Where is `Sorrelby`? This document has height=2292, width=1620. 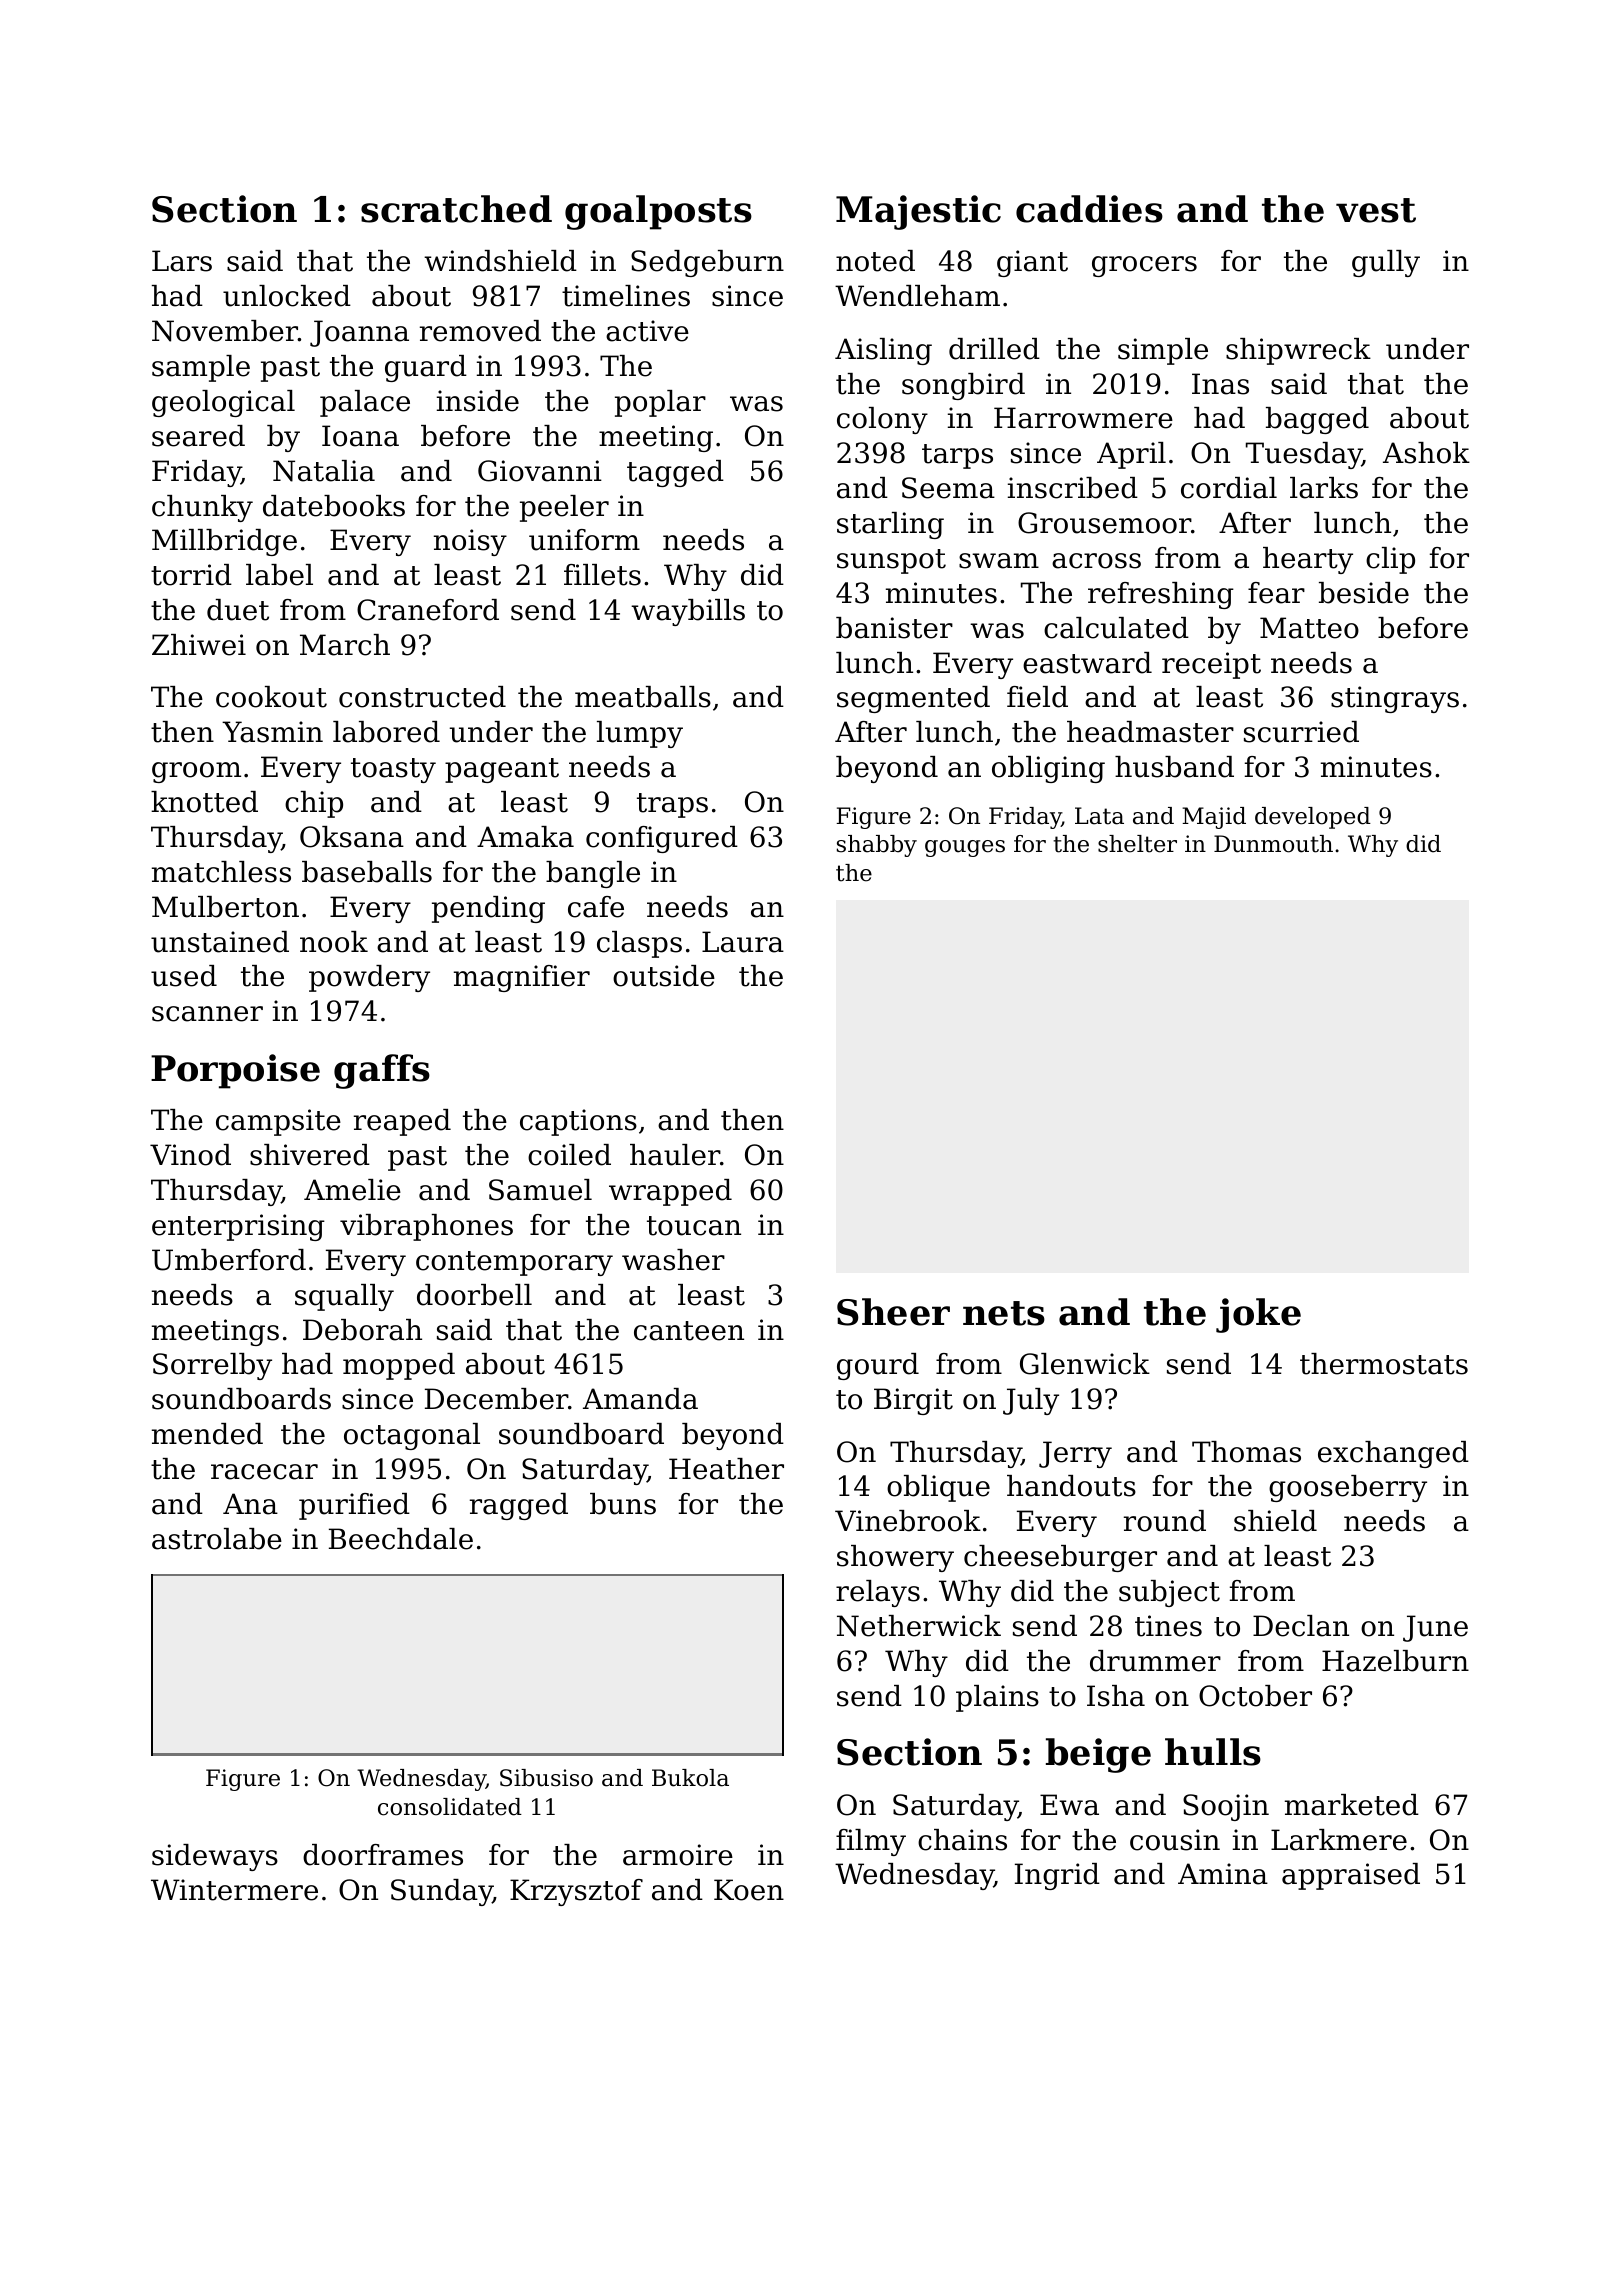 Sorrelby is located at coordinates (212, 1366).
